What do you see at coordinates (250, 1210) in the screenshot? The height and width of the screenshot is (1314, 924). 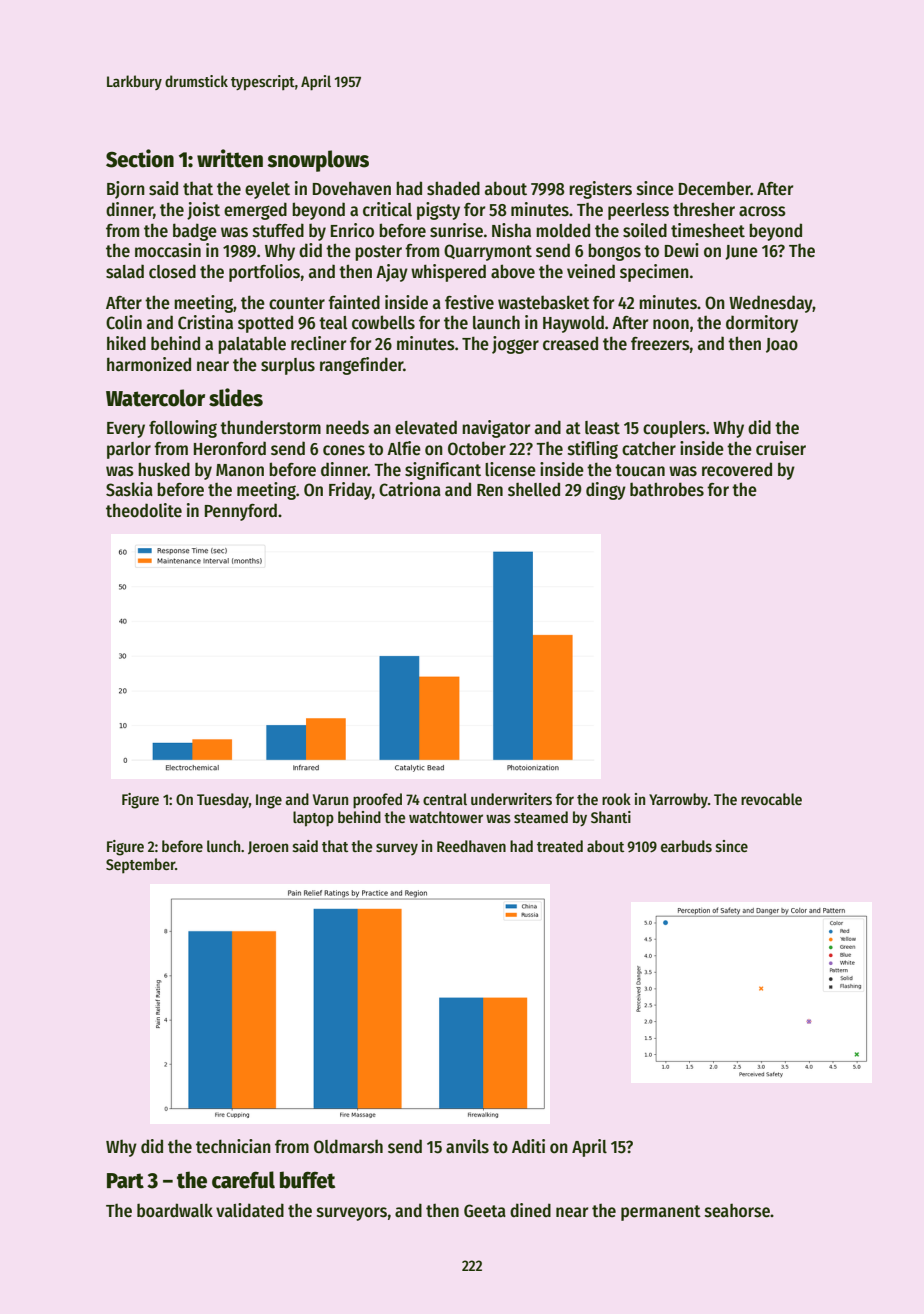 I see `validated` at bounding box center [250, 1210].
